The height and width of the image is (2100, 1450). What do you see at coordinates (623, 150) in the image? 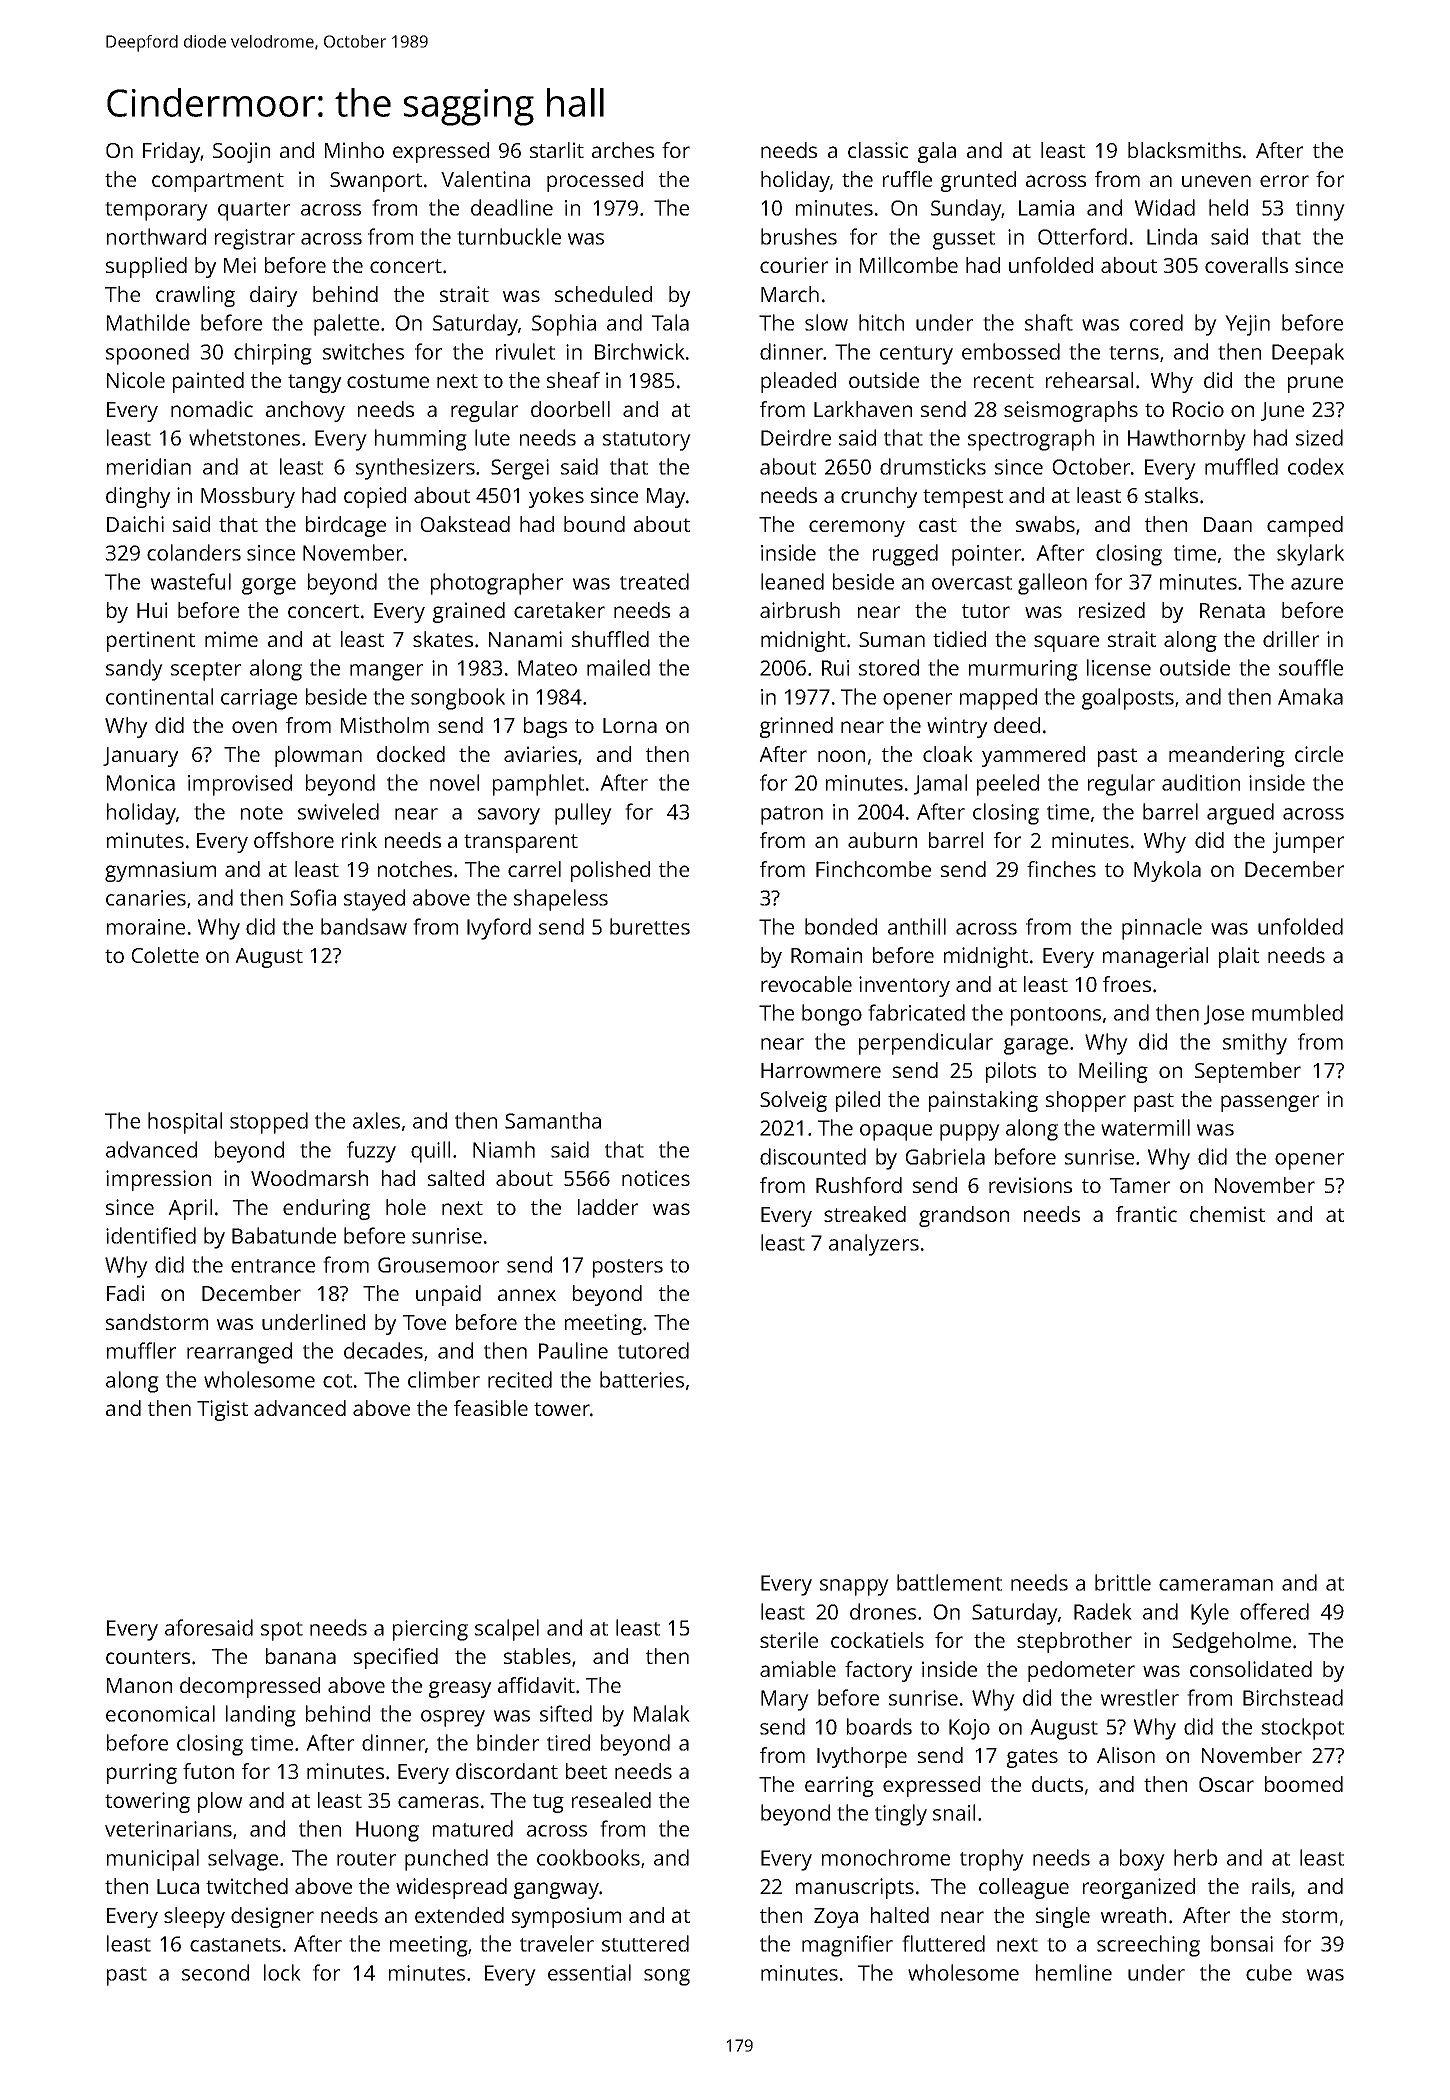
I see `arches` at bounding box center [623, 150].
